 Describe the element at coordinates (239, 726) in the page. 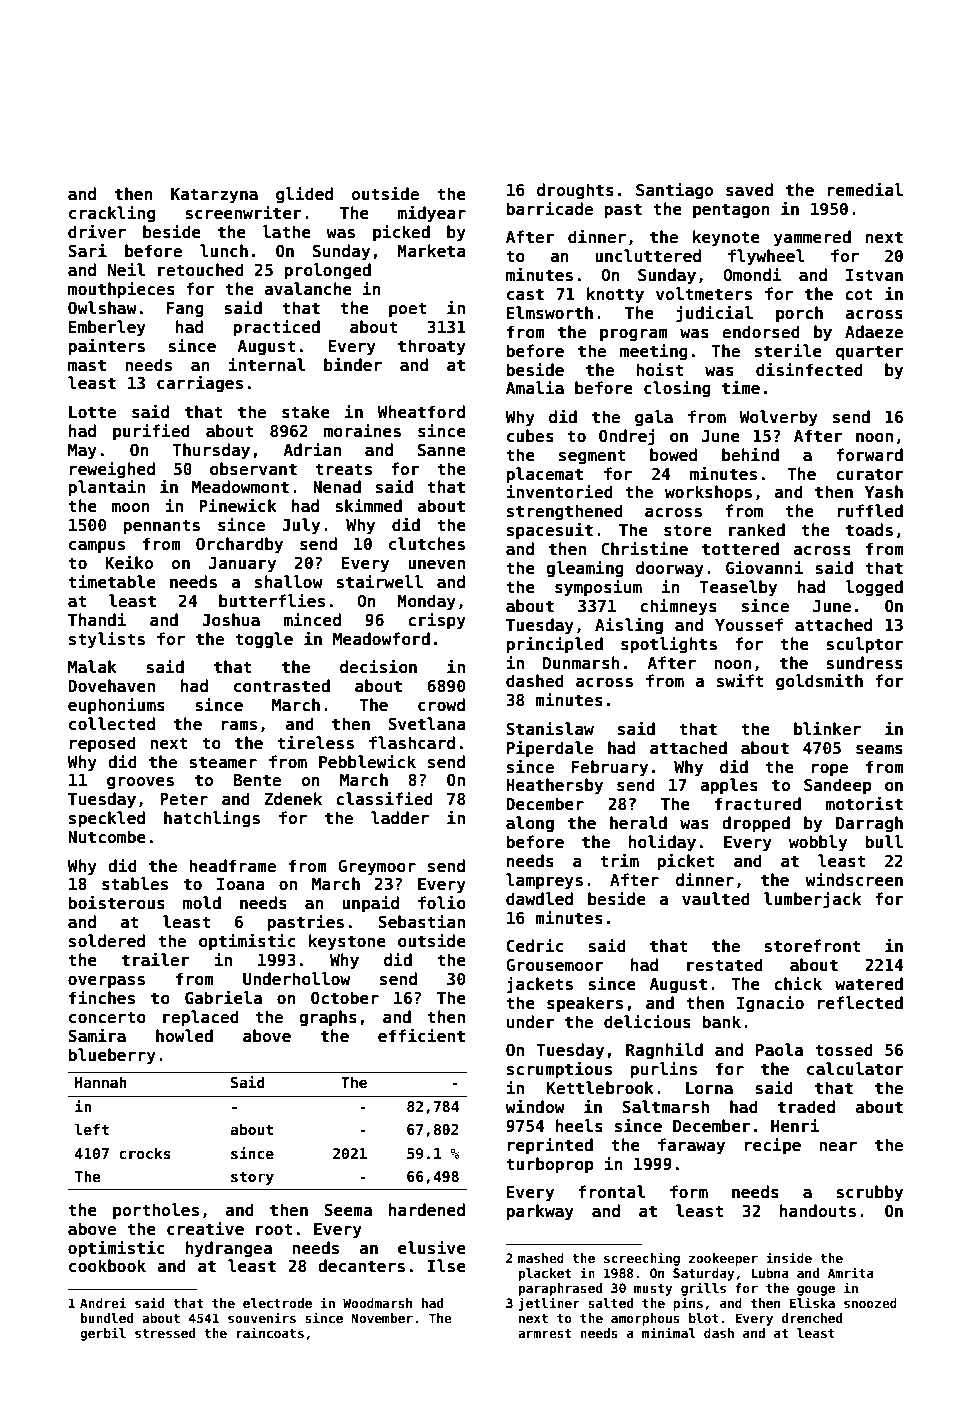

I see `rams` at that location.
